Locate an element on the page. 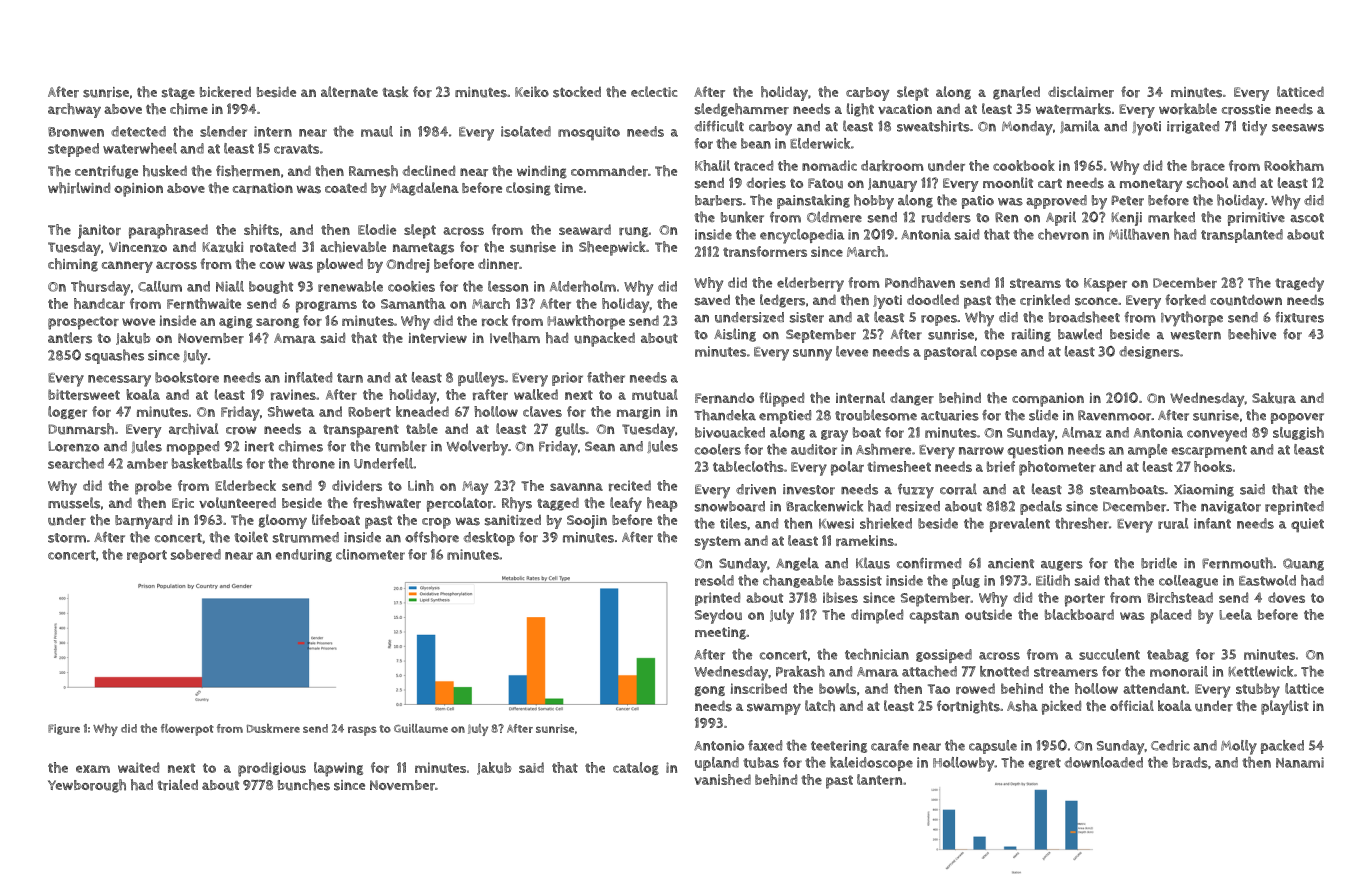 Image resolution: width=1372 pixels, height=887 pixels. bookstore is located at coordinates (187, 377).
